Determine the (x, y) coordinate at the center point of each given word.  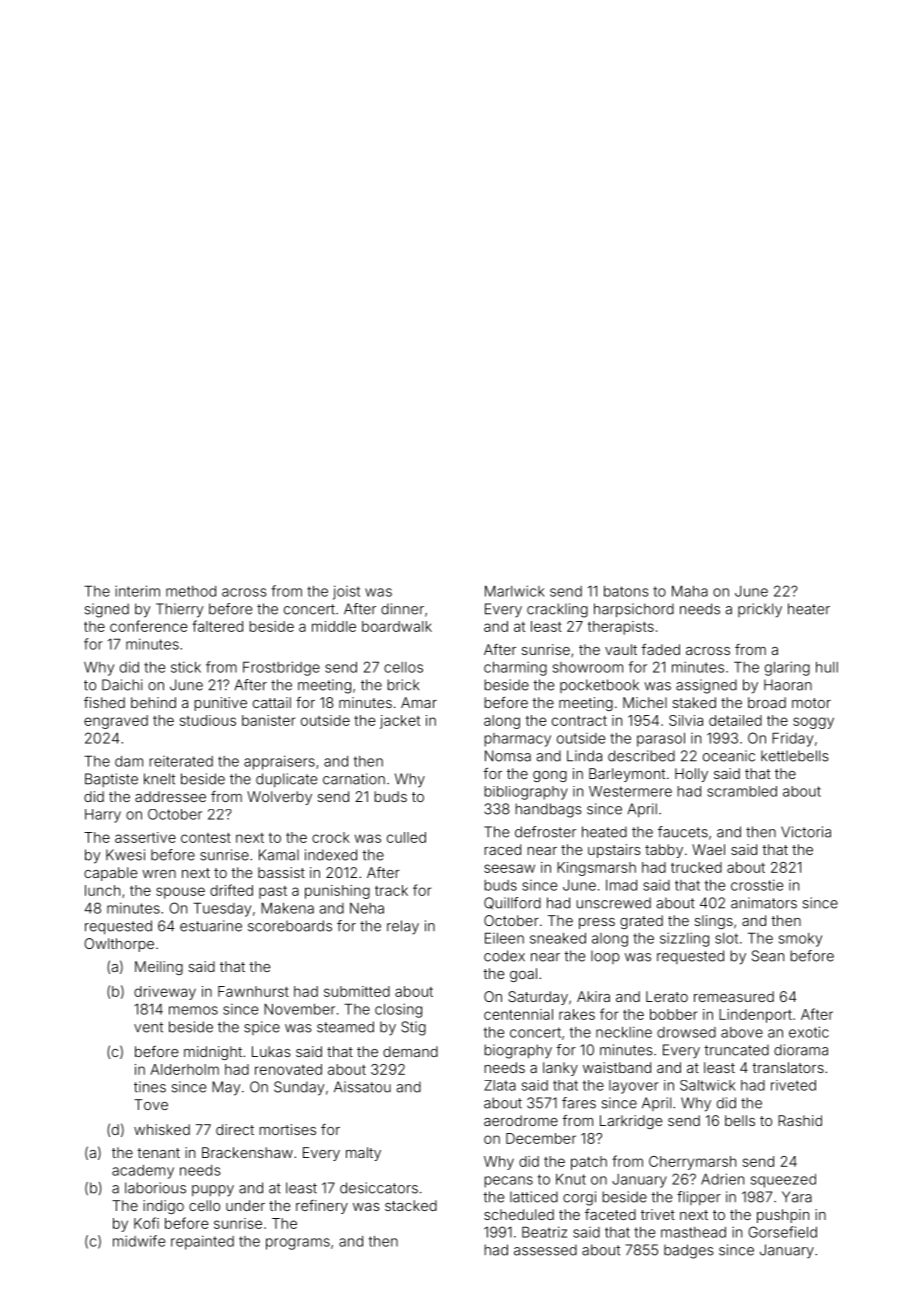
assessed (545, 1250)
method (191, 591)
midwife (139, 1241)
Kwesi (125, 855)
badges (688, 1251)
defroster (545, 832)
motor (811, 703)
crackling (557, 610)
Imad (621, 885)
